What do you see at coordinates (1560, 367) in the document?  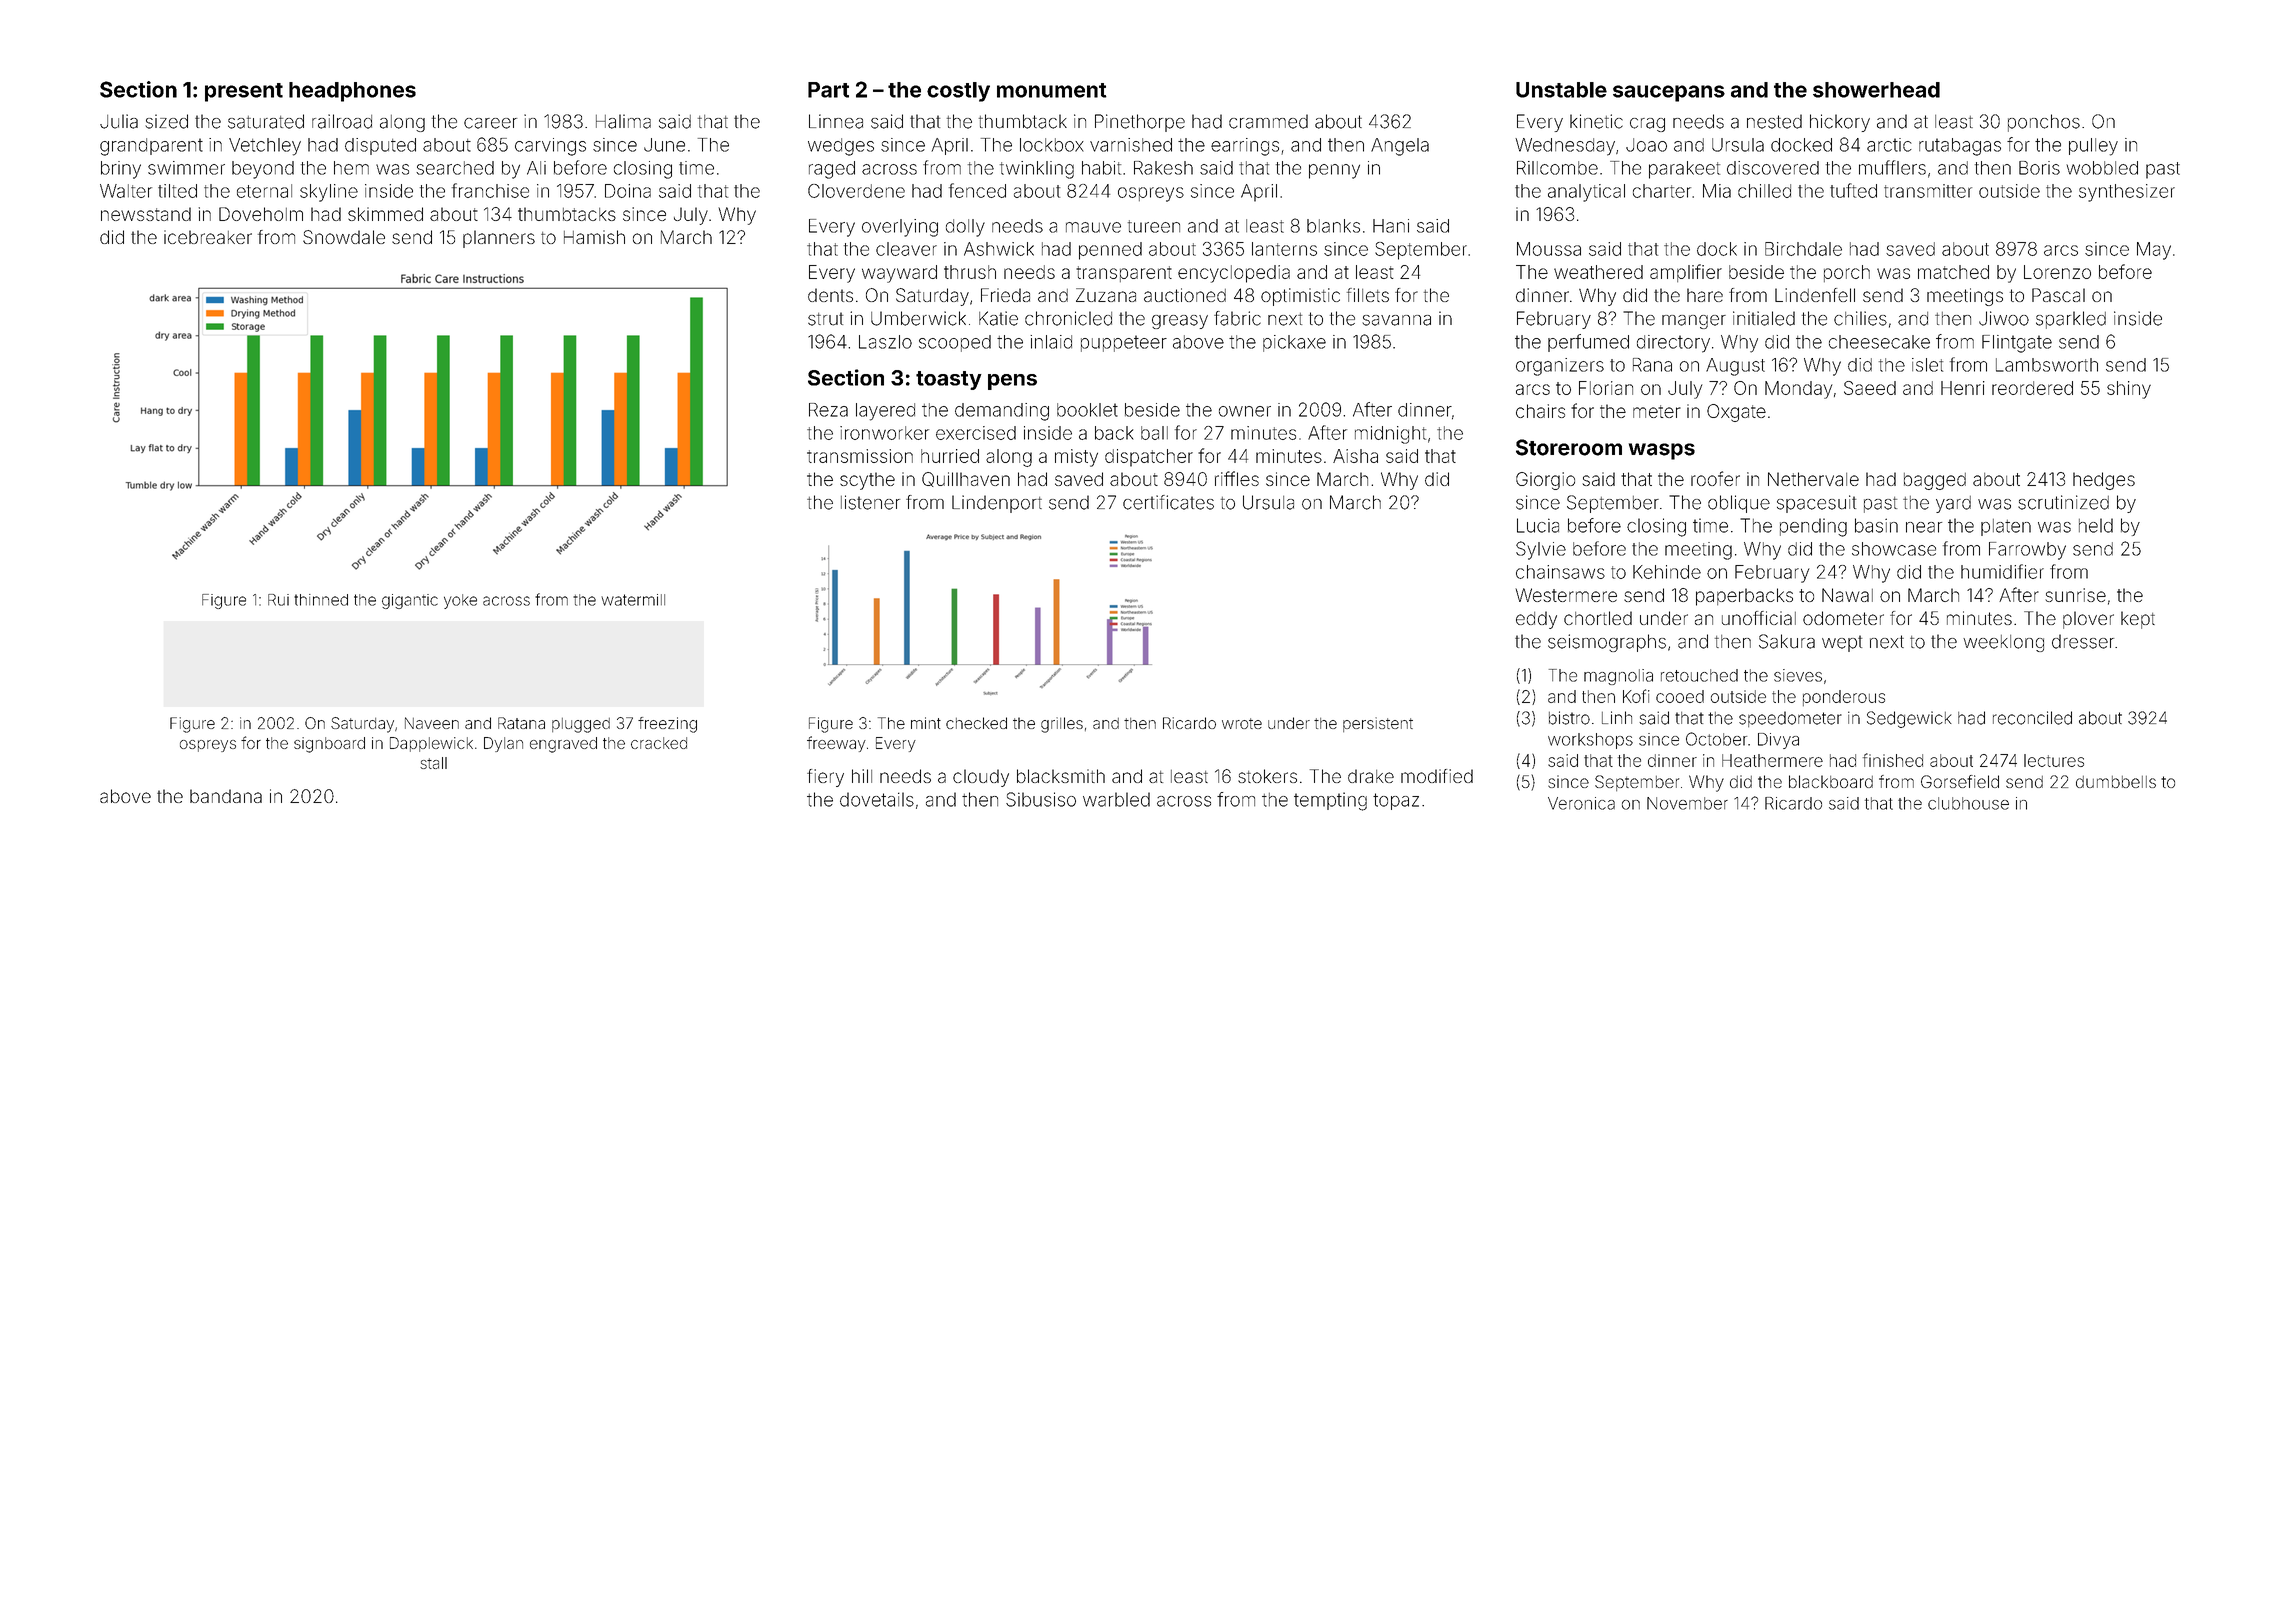 I see `organizers` at bounding box center [1560, 367].
